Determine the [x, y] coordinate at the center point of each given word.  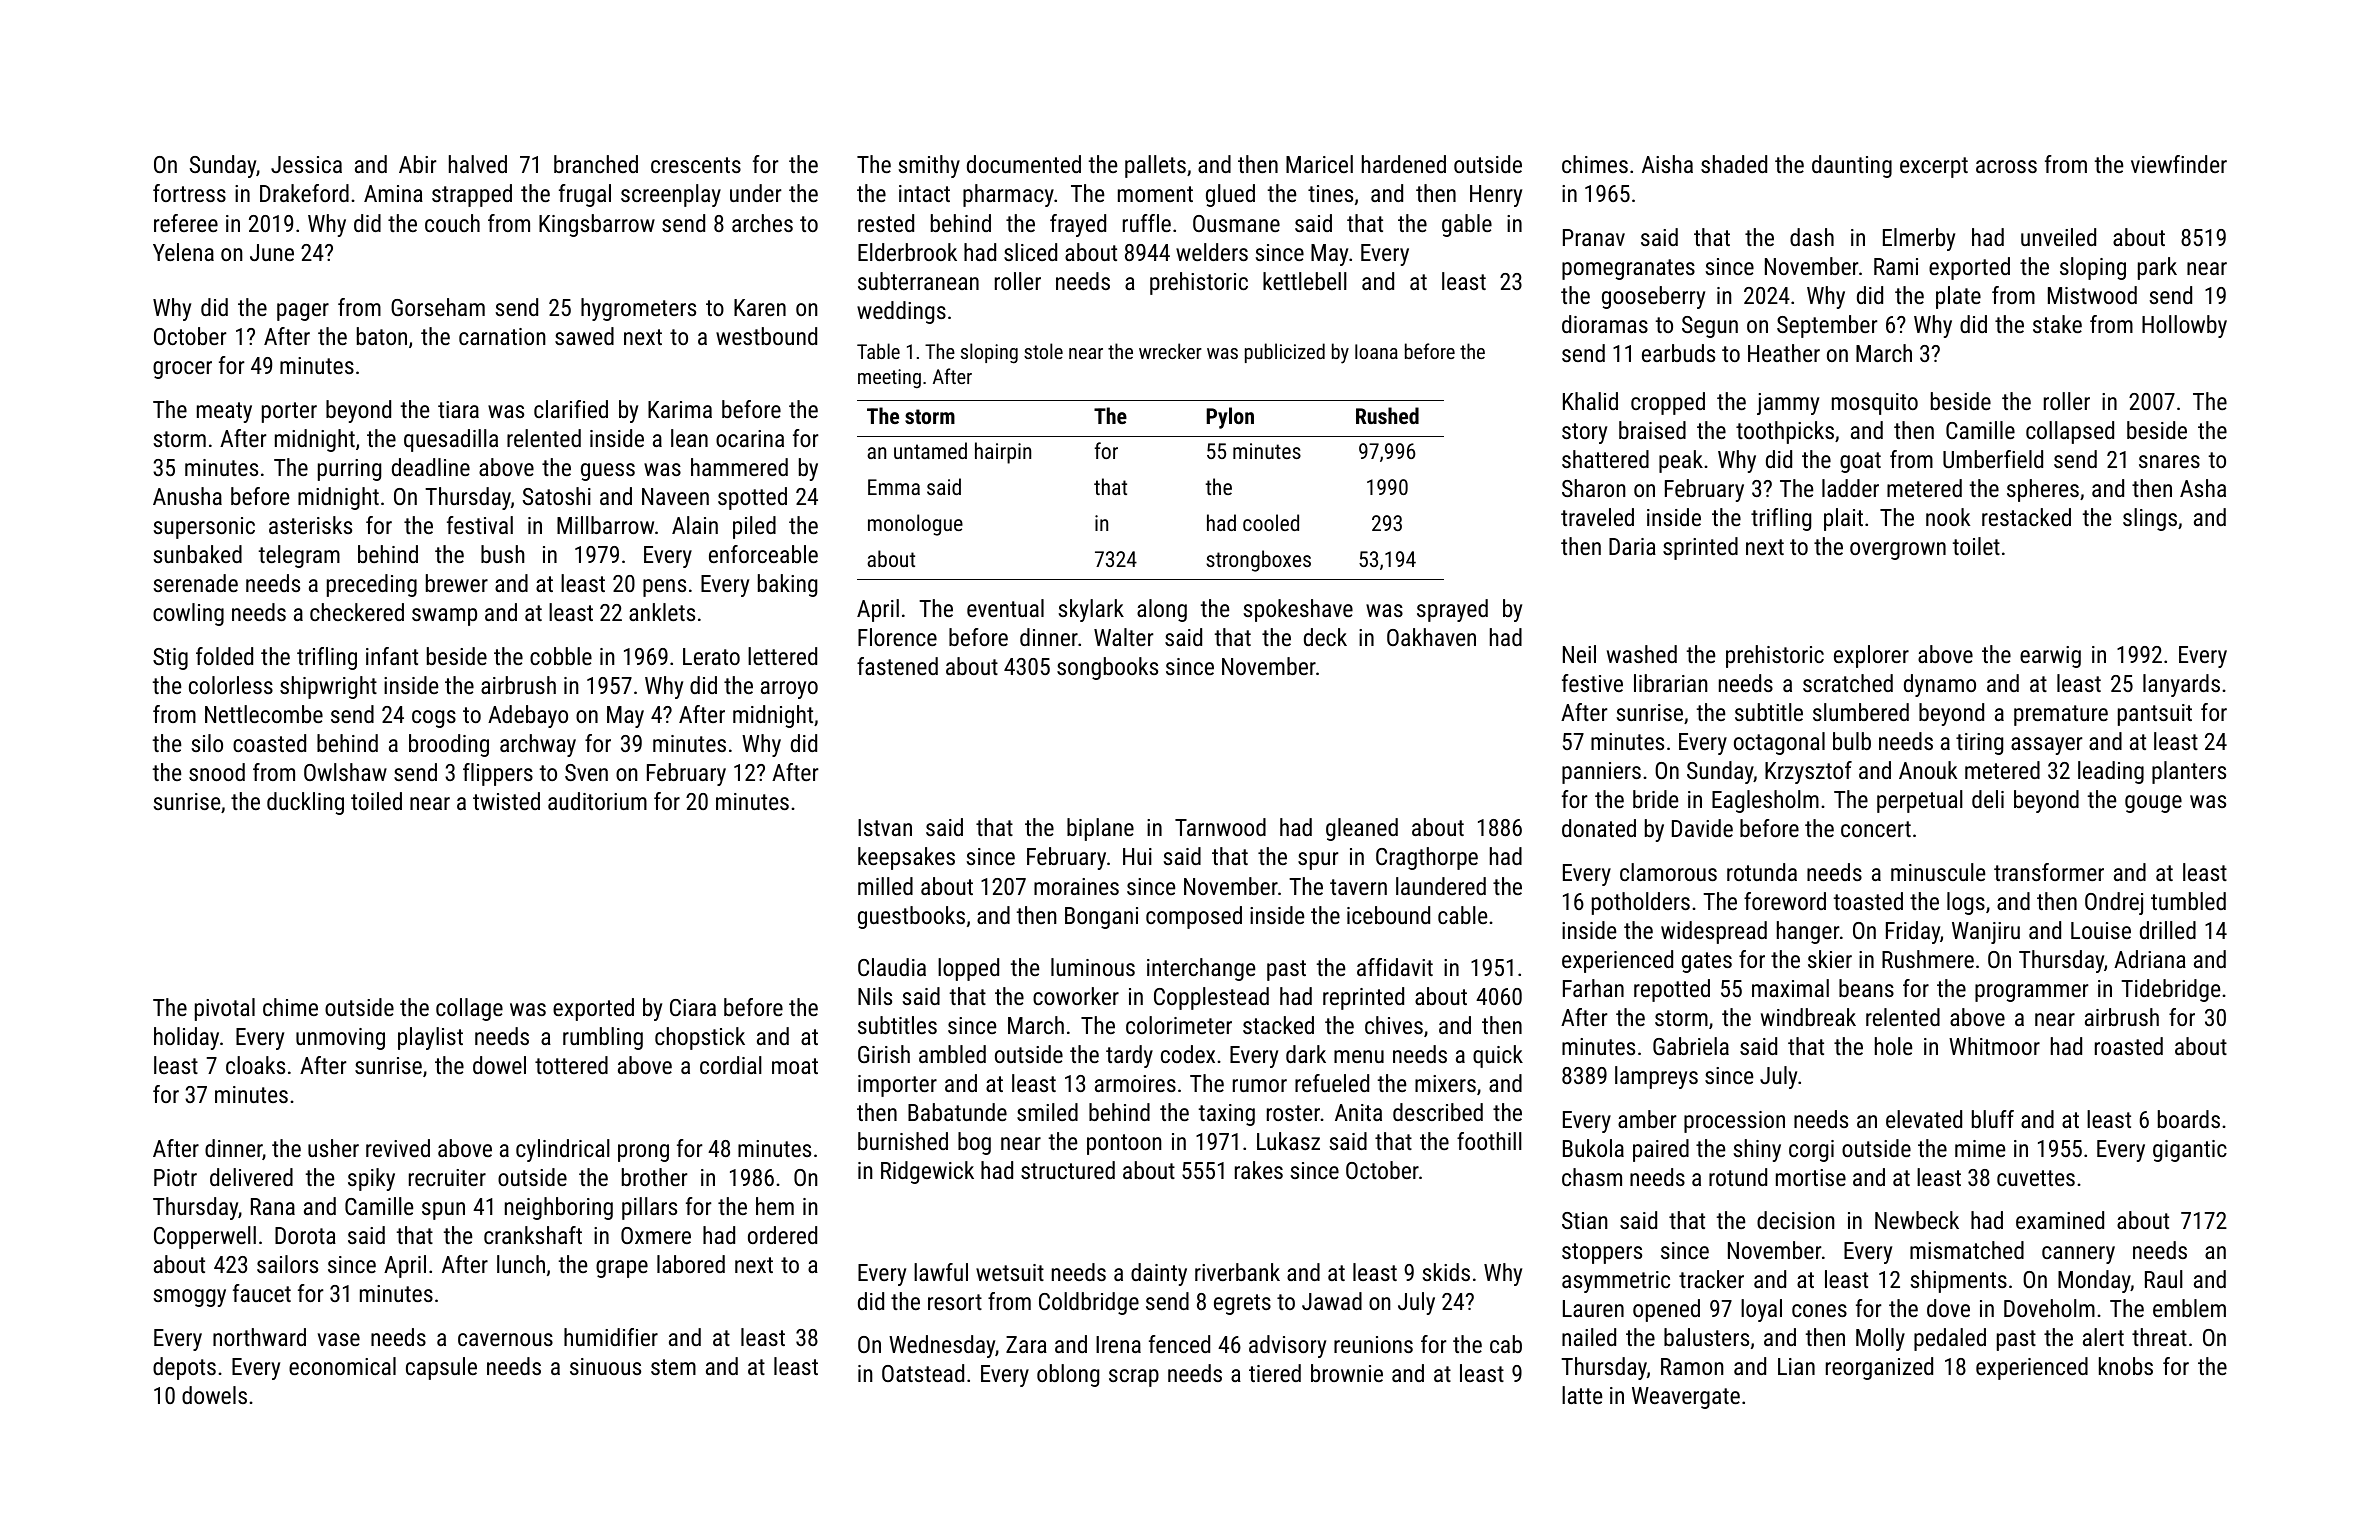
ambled [952, 1054]
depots [184, 1368]
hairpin [1003, 453]
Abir [417, 164]
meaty [224, 412]
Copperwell [205, 1237]
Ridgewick [927, 1172]
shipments [1959, 1281]
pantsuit [2155, 715]
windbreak [1808, 1017]
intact [924, 193]
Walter [1123, 637]
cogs [434, 719]
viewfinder [2179, 164]
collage [469, 1009]
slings [2150, 519]
